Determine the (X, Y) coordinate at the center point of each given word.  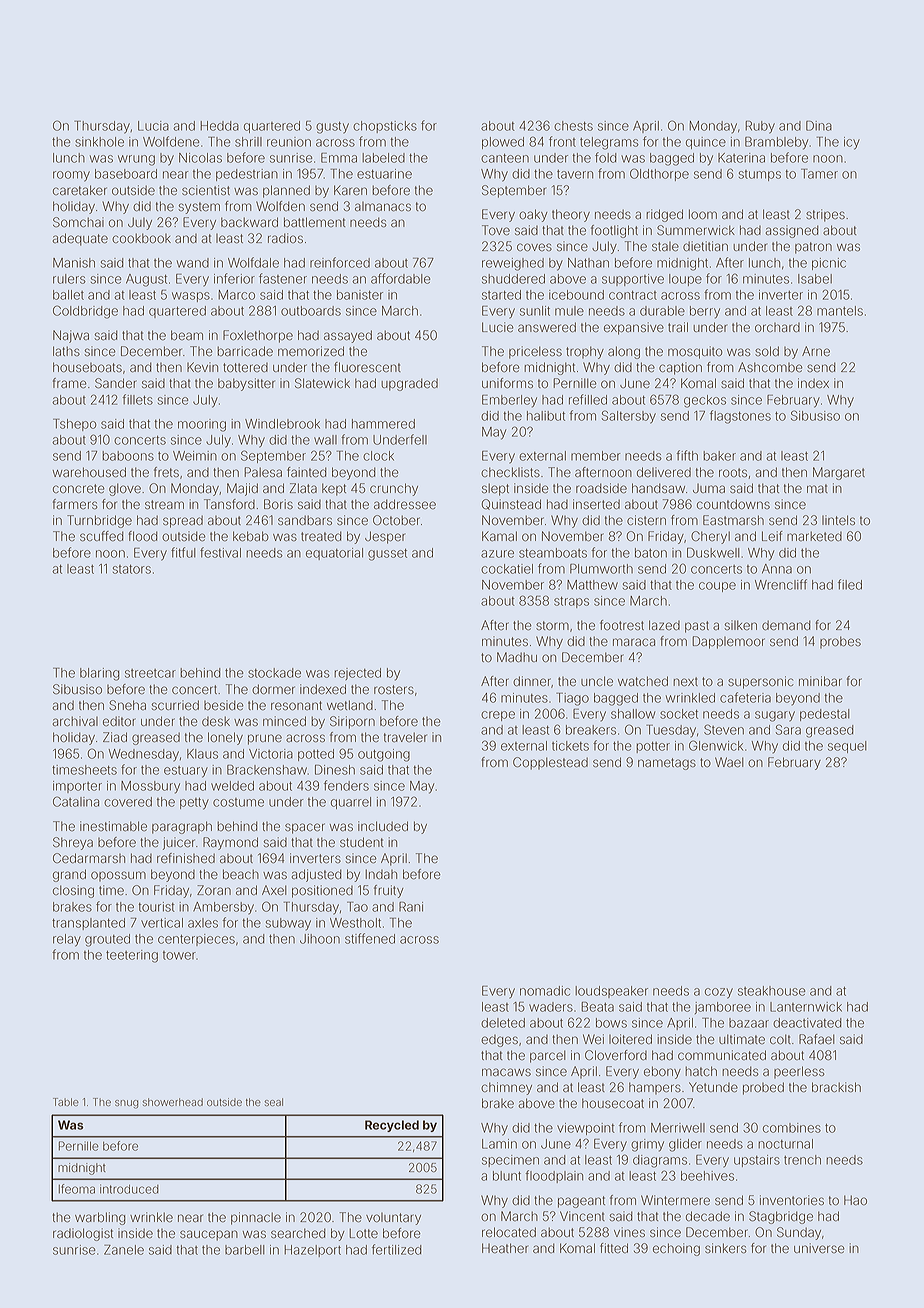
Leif (772, 536)
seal (274, 1102)
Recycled (392, 1126)
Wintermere (675, 1200)
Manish (74, 263)
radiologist (83, 1234)
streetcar (150, 673)
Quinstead (511, 504)
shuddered (513, 279)
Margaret (839, 473)
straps (571, 602)
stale (665, 247)
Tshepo (74, 424)
